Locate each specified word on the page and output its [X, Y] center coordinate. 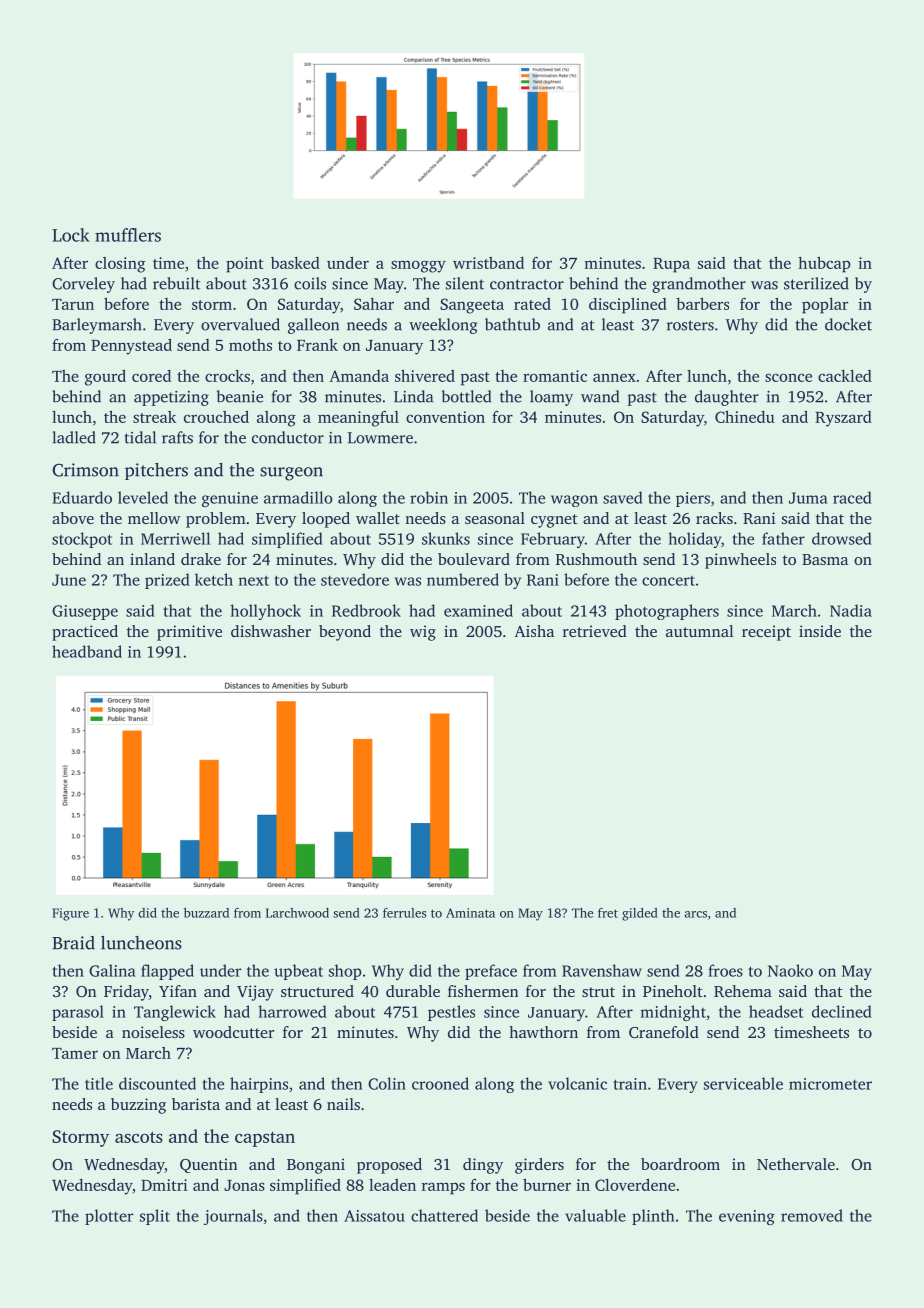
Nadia [851, 610]
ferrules [404, 913]
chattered [444, 1215]
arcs [696, 914]
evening [747, 1217]
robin [429, 497]
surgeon [291, 474]
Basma [825, 559]
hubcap [824, 265]
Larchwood [297, 913]
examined [478, 610]
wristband [488, 263]
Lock [71, 235]
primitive [189, 633]
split [155, 1217]
